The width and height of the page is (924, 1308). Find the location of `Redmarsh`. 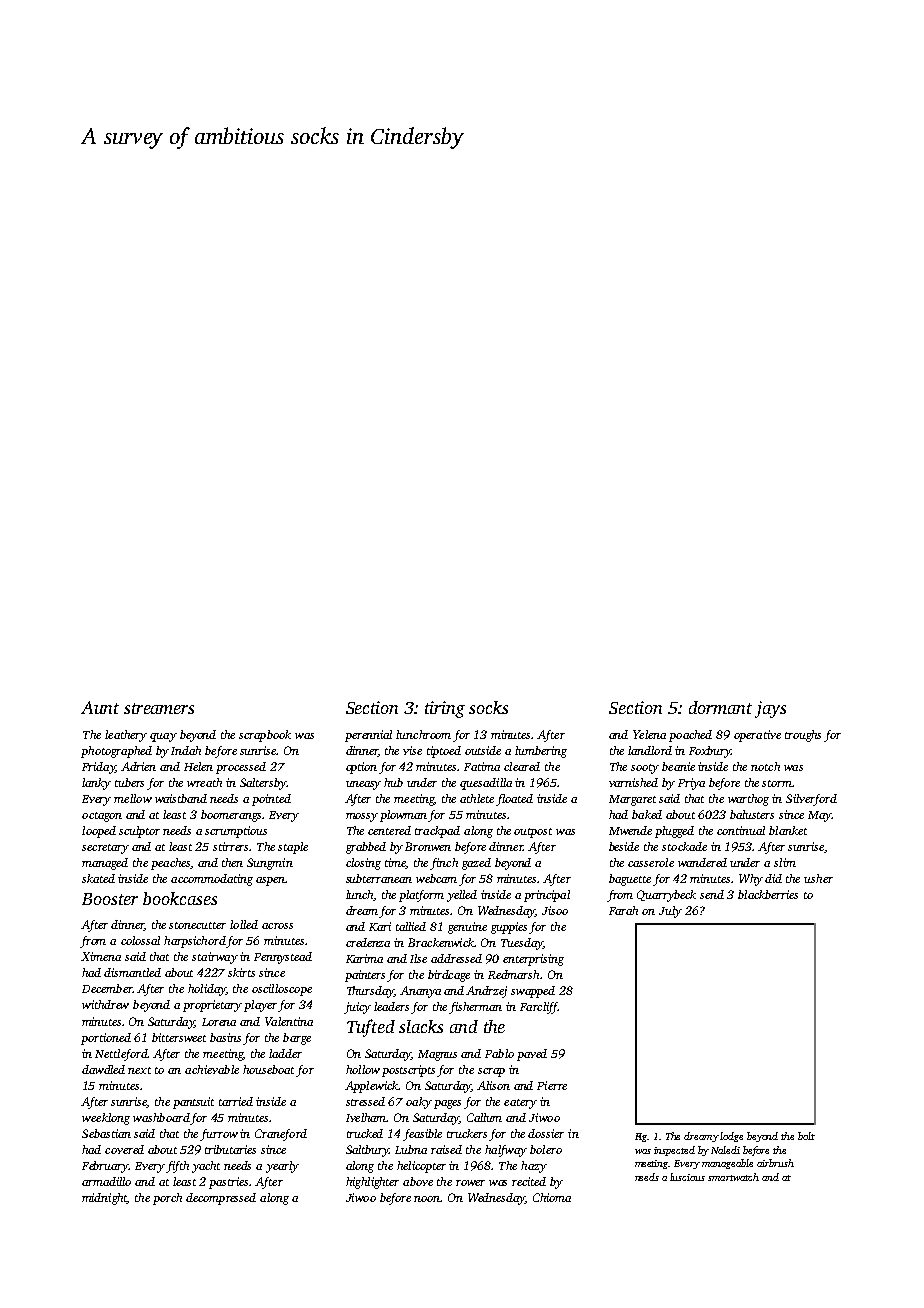

Redmarsh is located at coordinates (513, 974).
